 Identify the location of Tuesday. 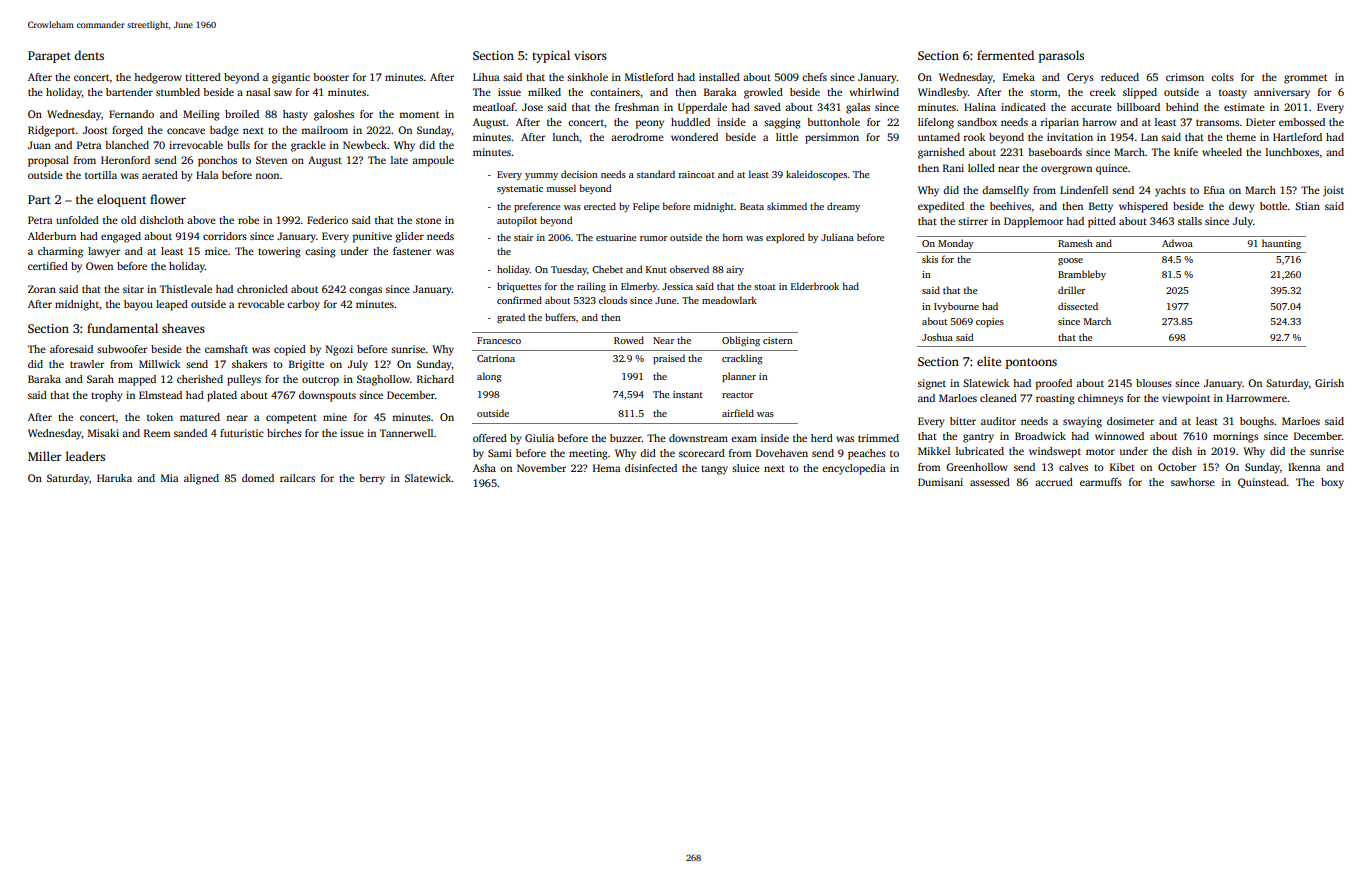
(569, 270).
